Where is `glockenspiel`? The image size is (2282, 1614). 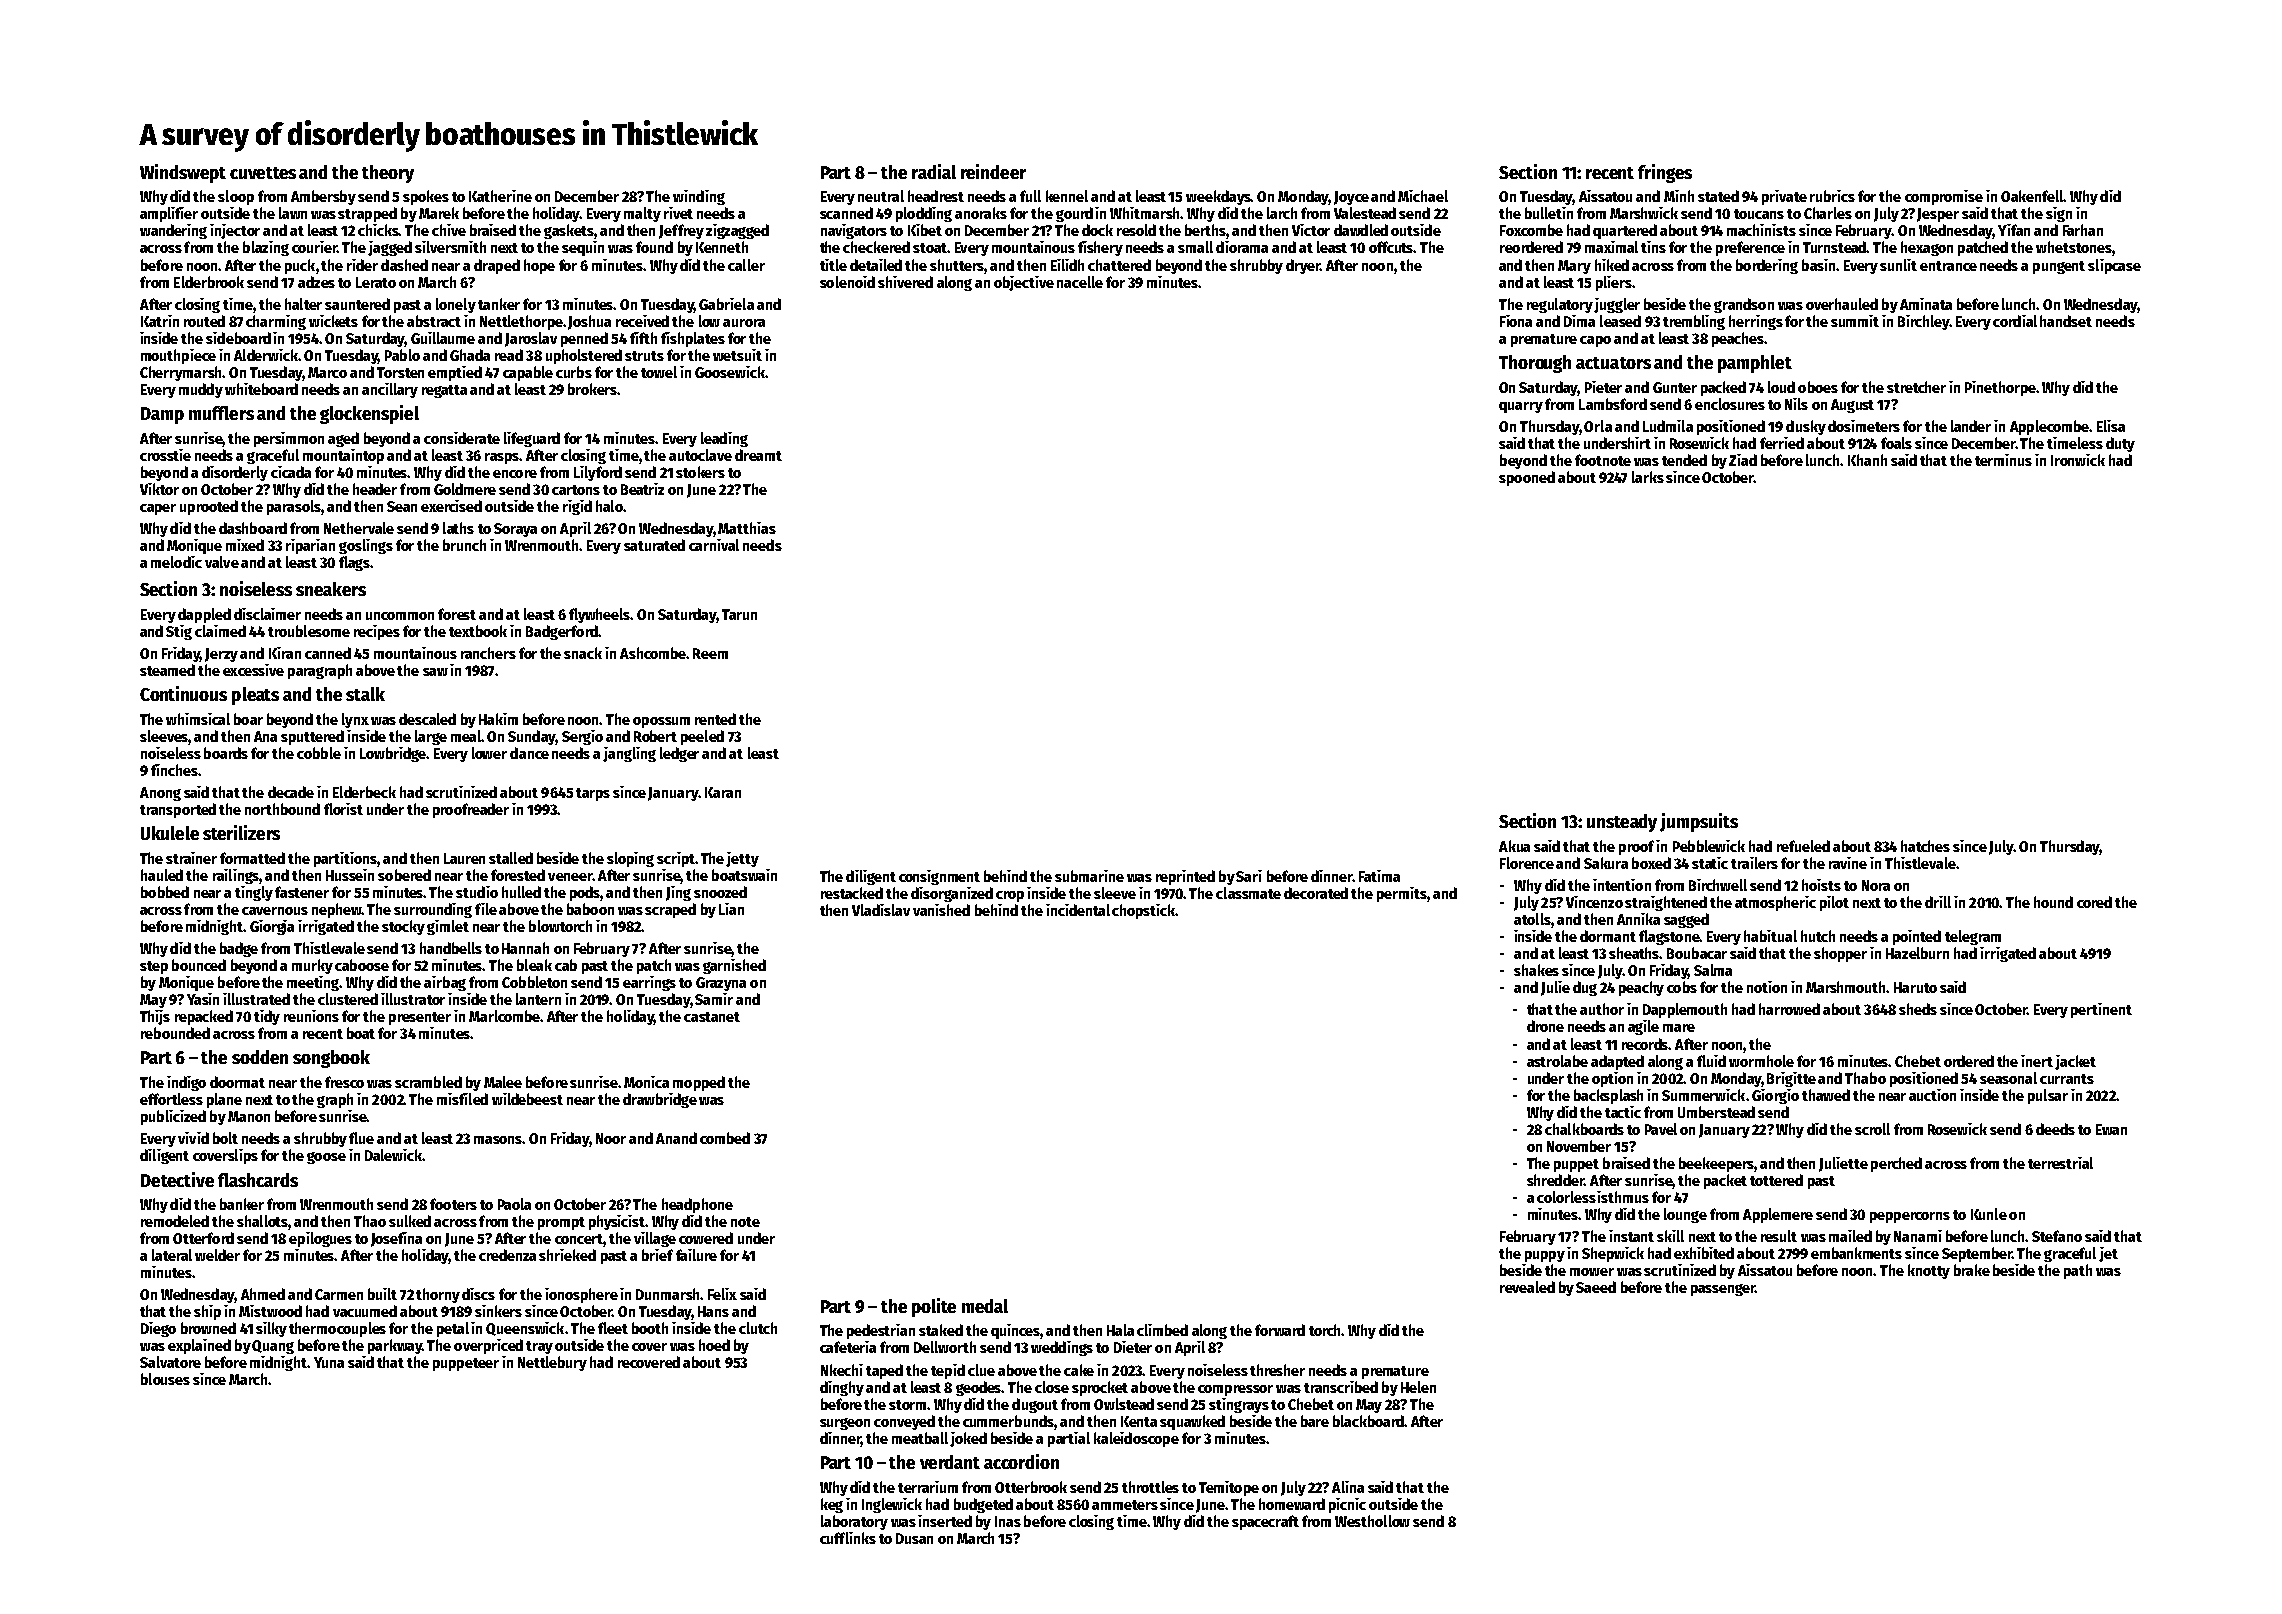 glockenspiel is located at coordinates (369, 414).
